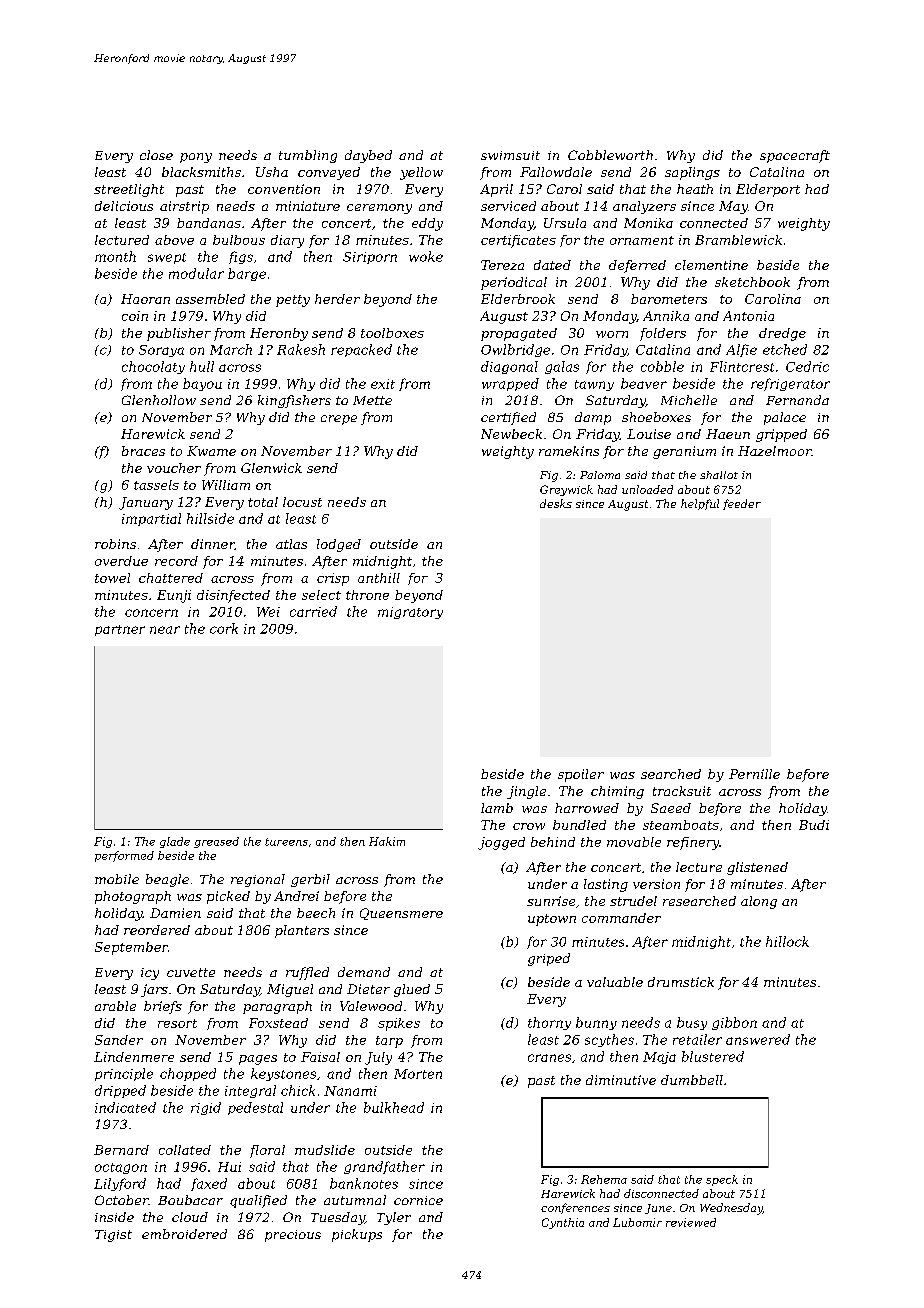 This page has height=1308, width=924. What do you see at coordinates (293, 1236) in the page?
I see `precious` at bounding box center [293, 1236].
